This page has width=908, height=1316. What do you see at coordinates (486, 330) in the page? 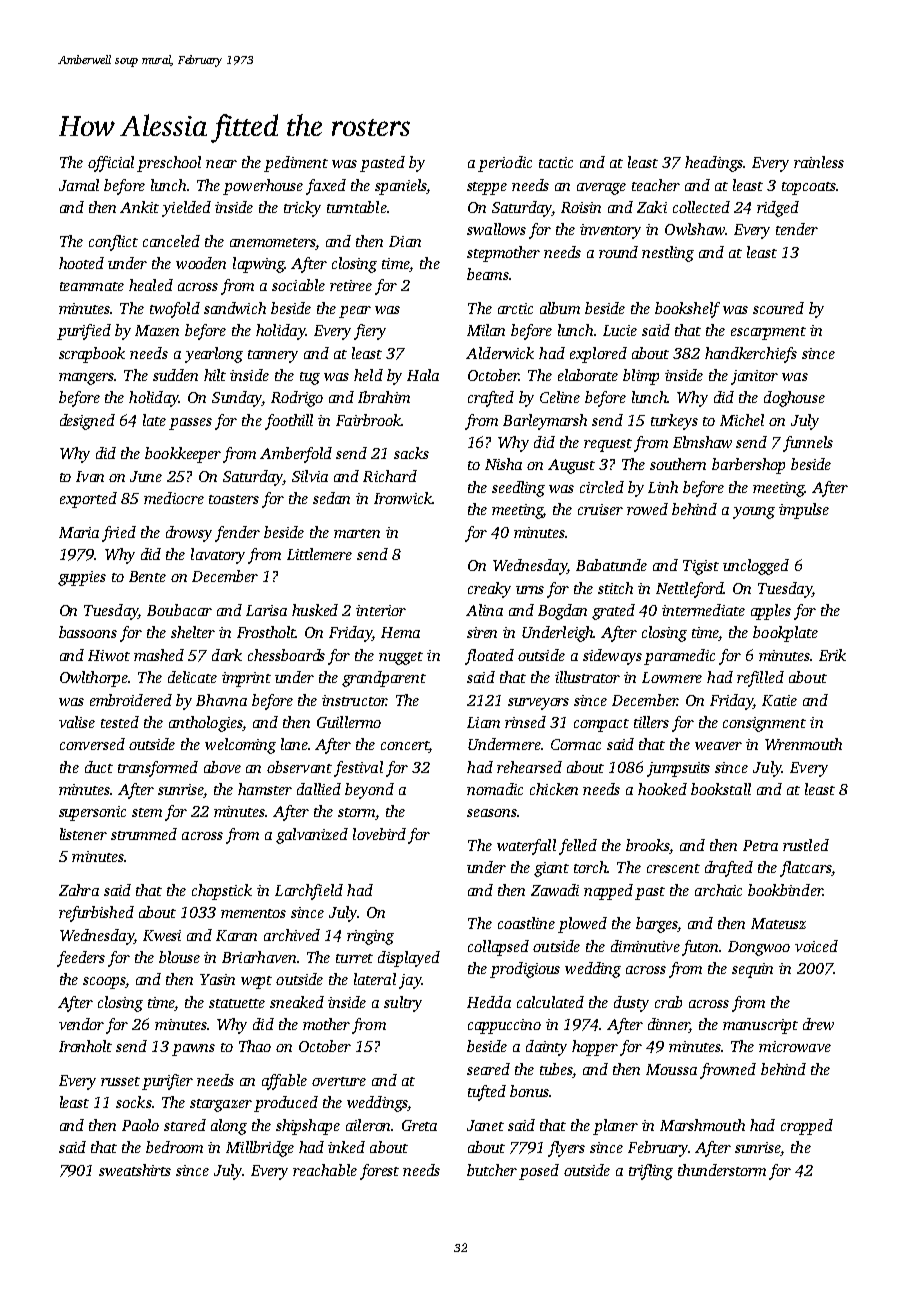
I see `Milan` at bounding box center [486, 330].
